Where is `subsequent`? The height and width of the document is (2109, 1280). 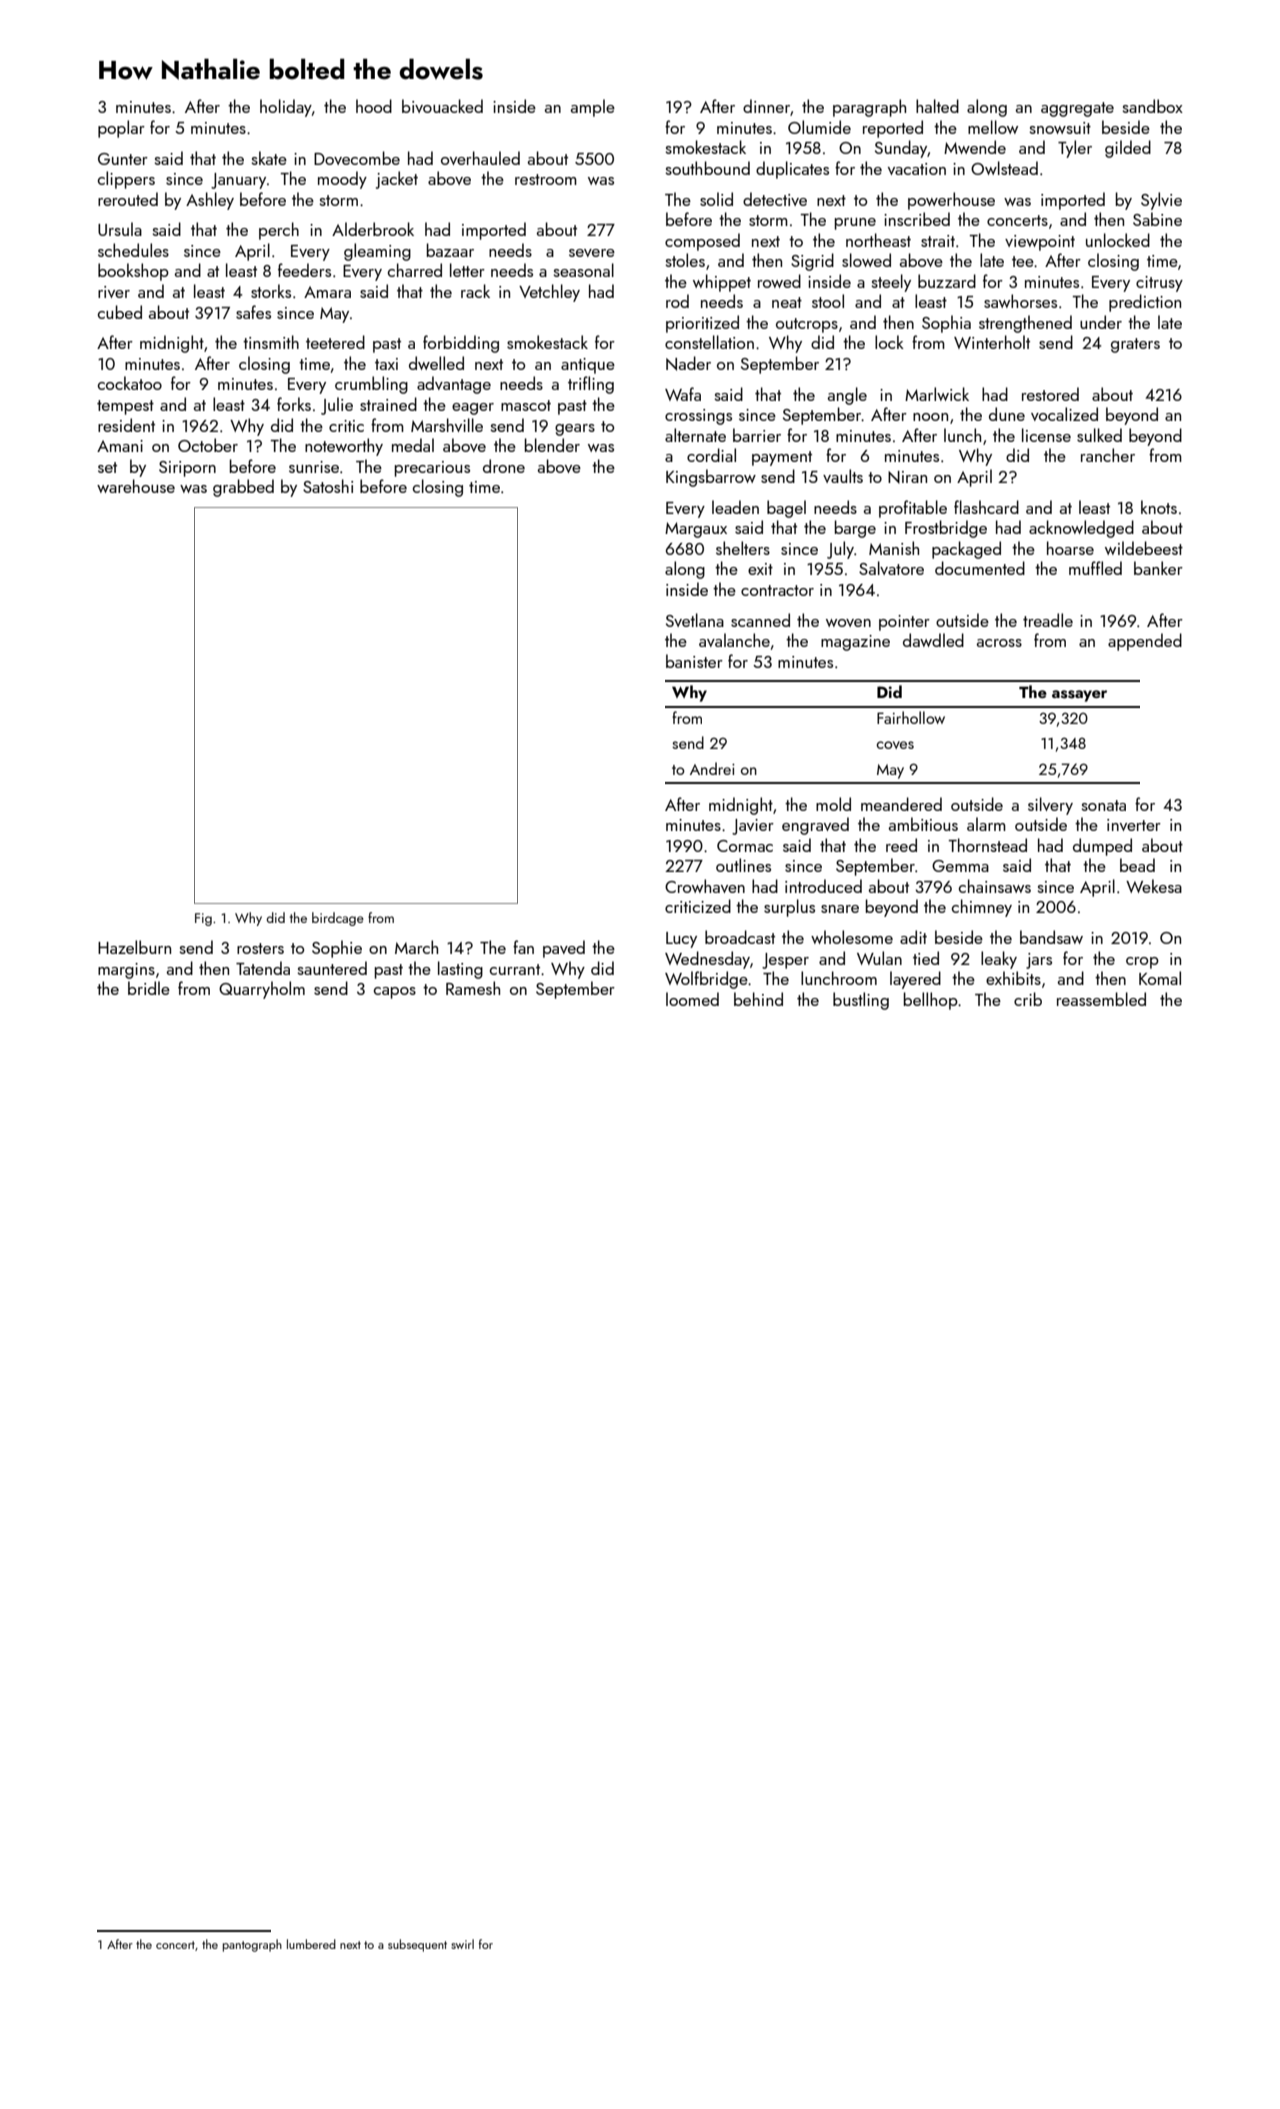 subsequent is located at coordinates (417, 1945).
